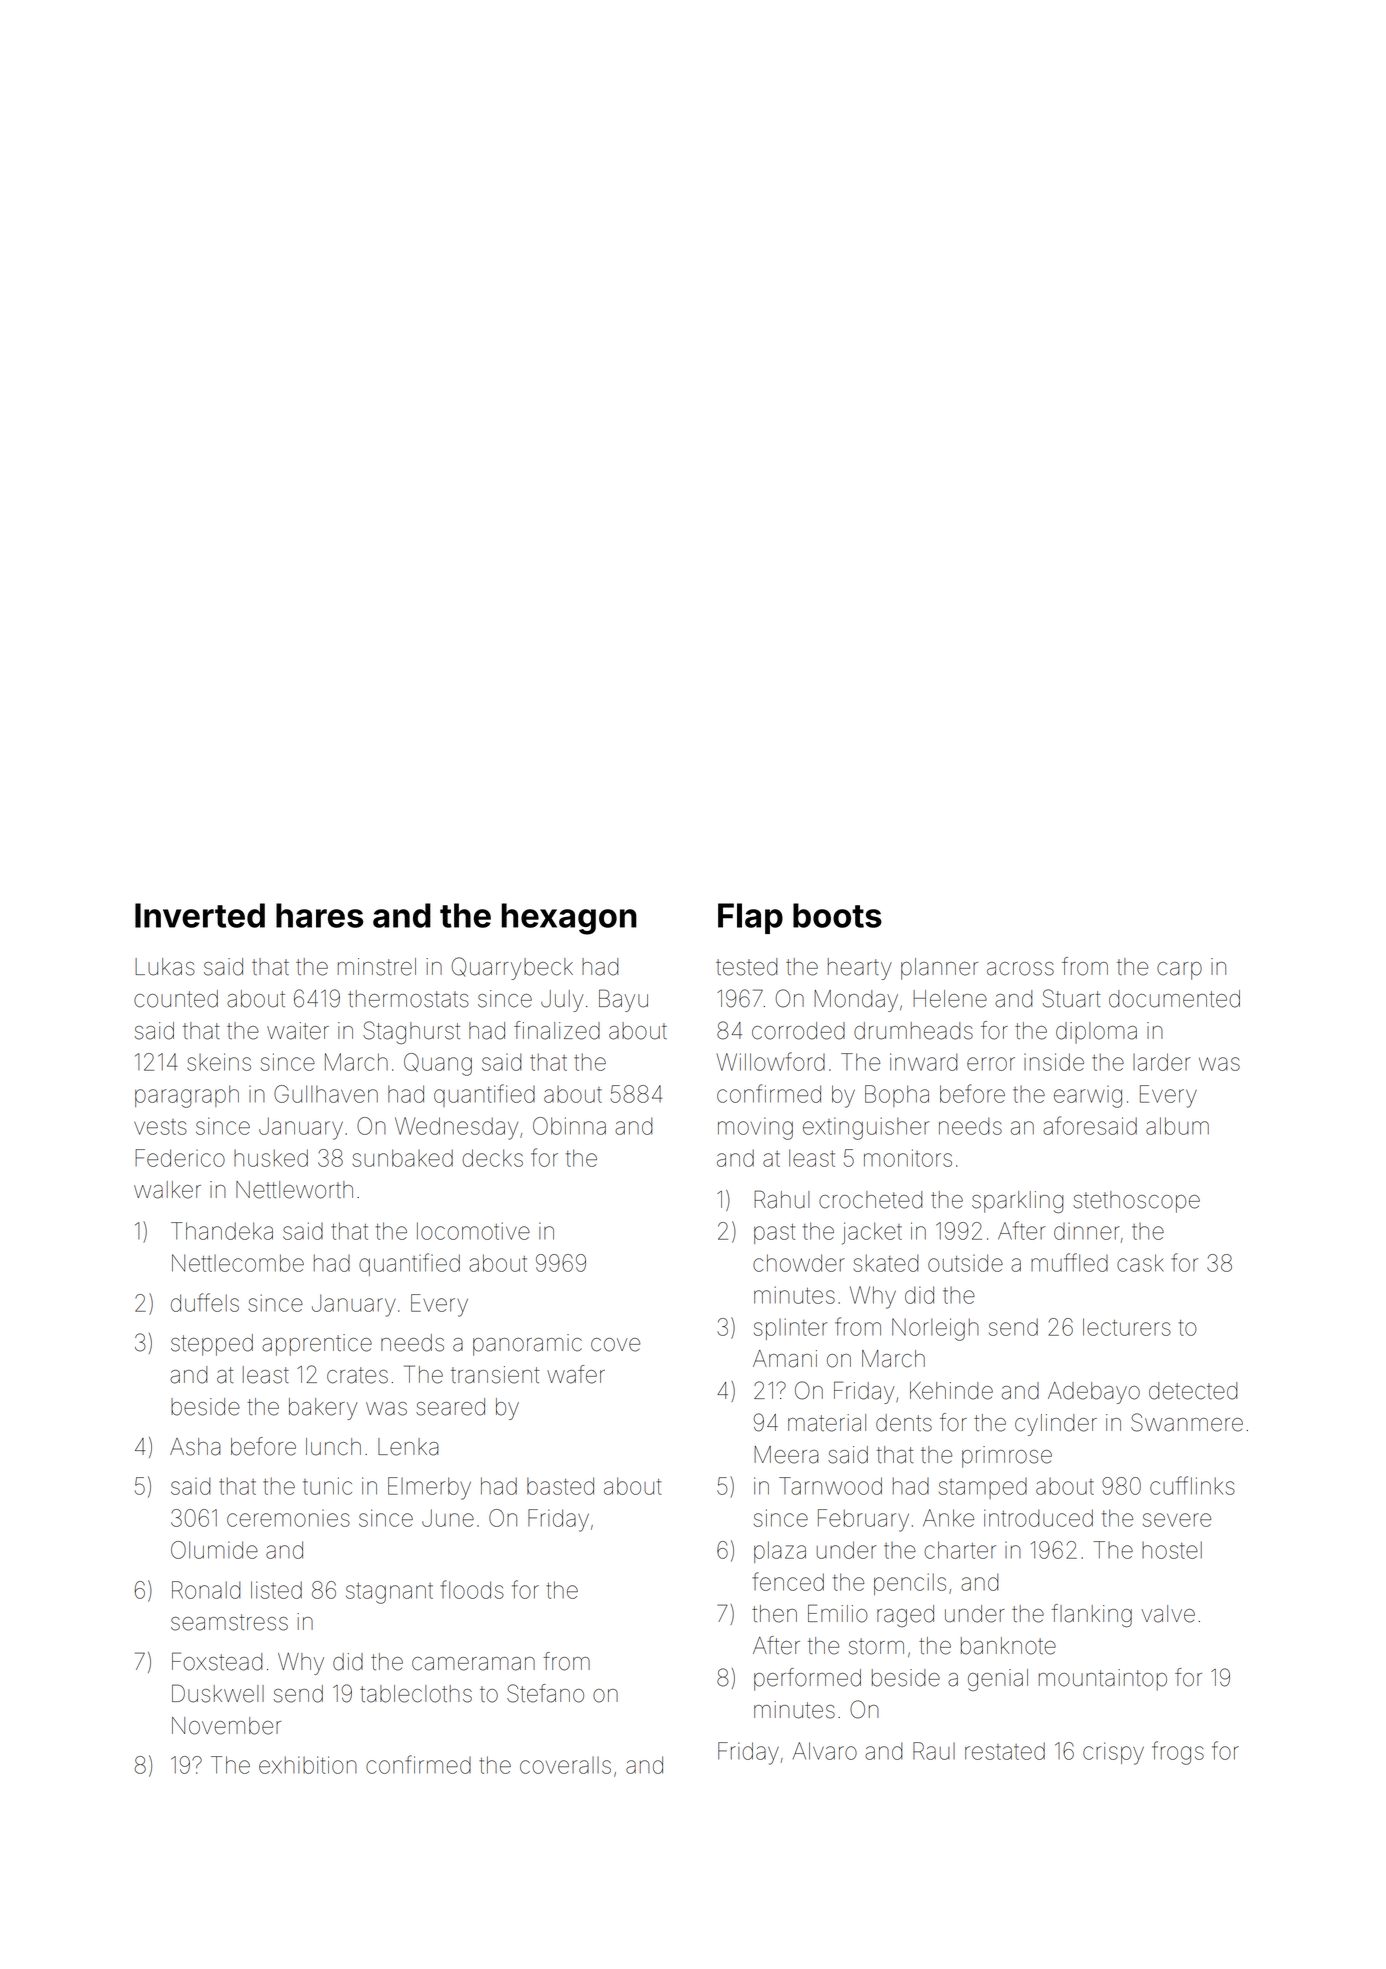  I want to click on Alvaro, so click(825, 1751).
